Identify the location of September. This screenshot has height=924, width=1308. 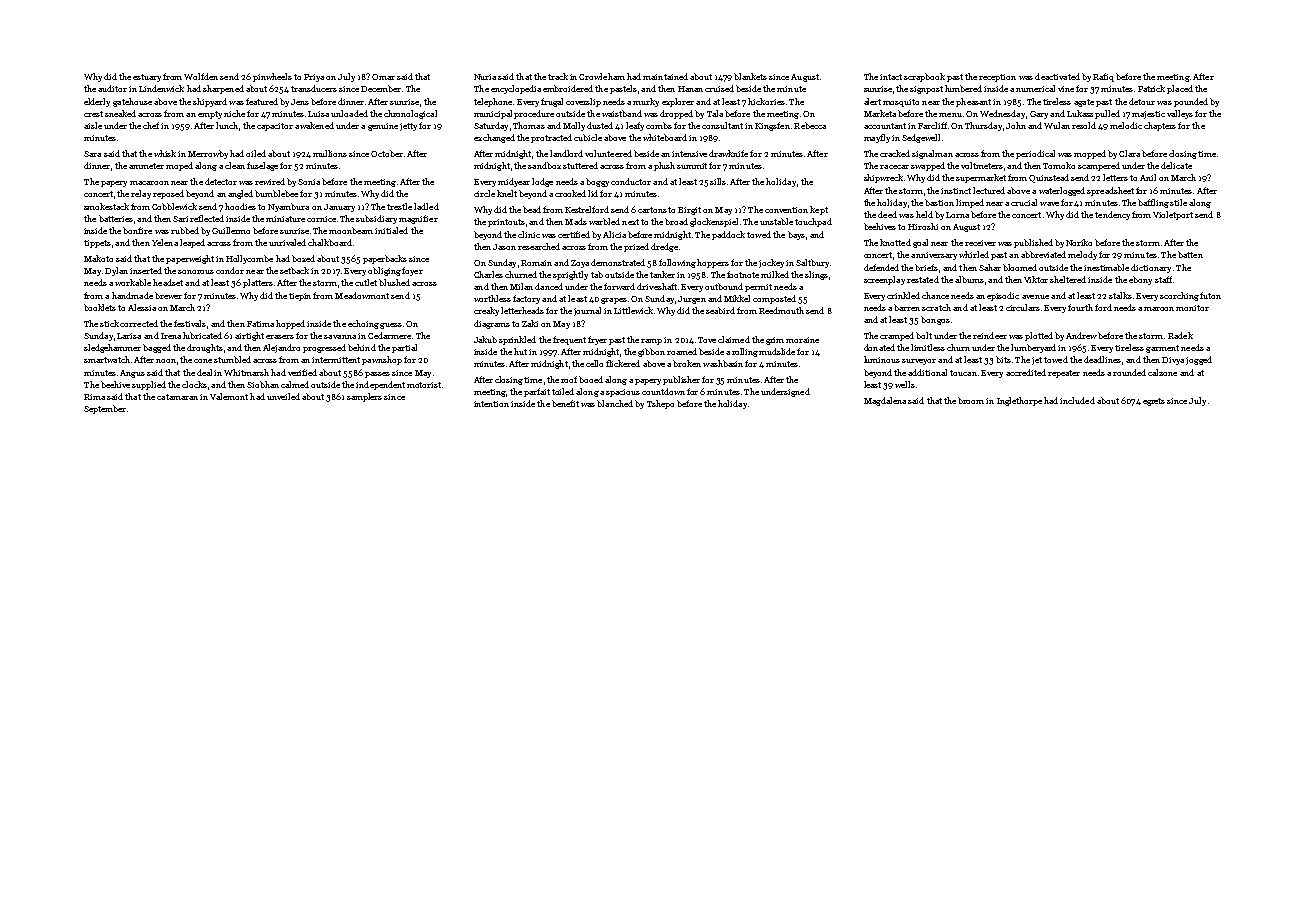
(105, 409).
